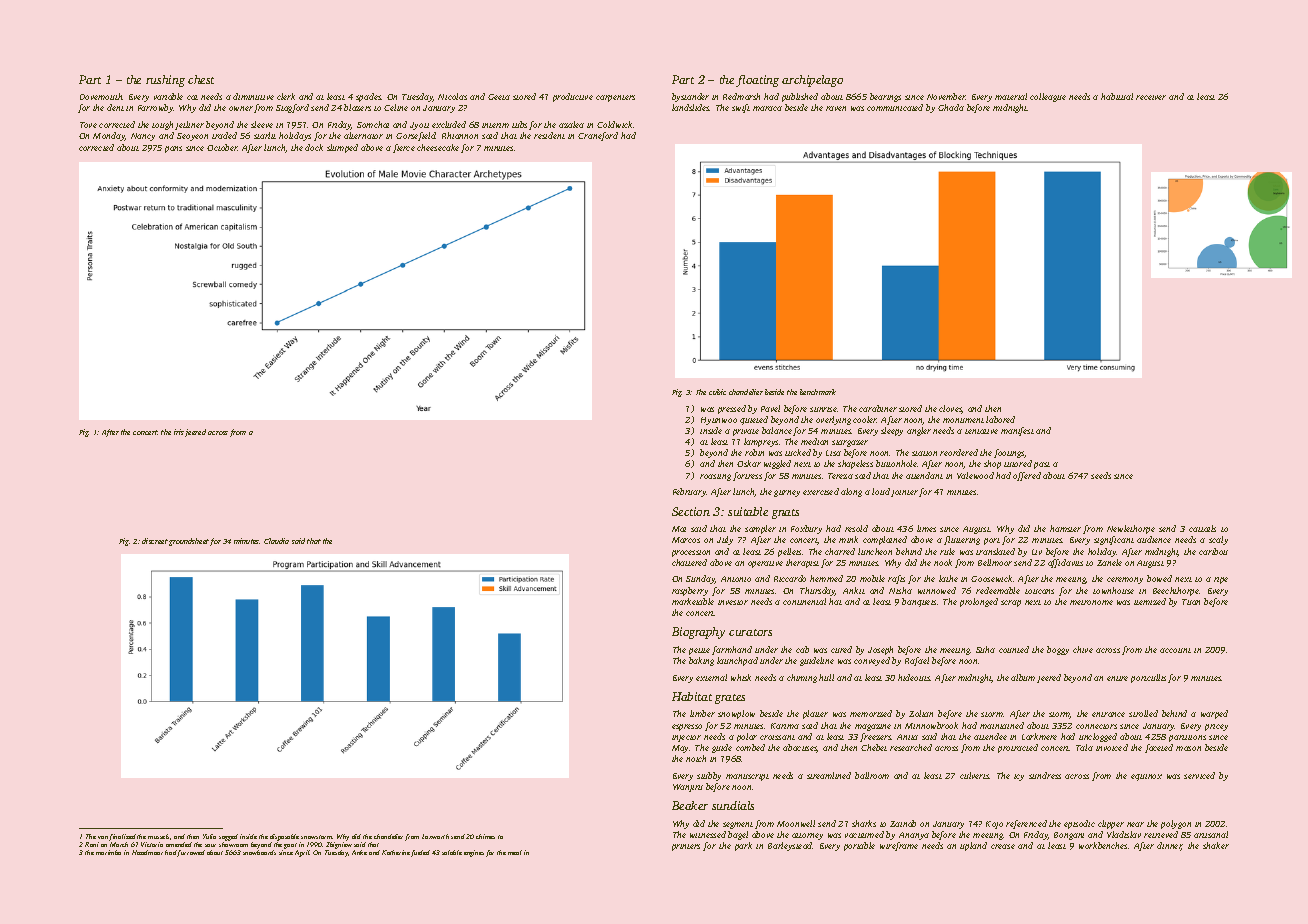  Describe the element at coordinates (1175, 650) in the document. I see `account` at that location.
